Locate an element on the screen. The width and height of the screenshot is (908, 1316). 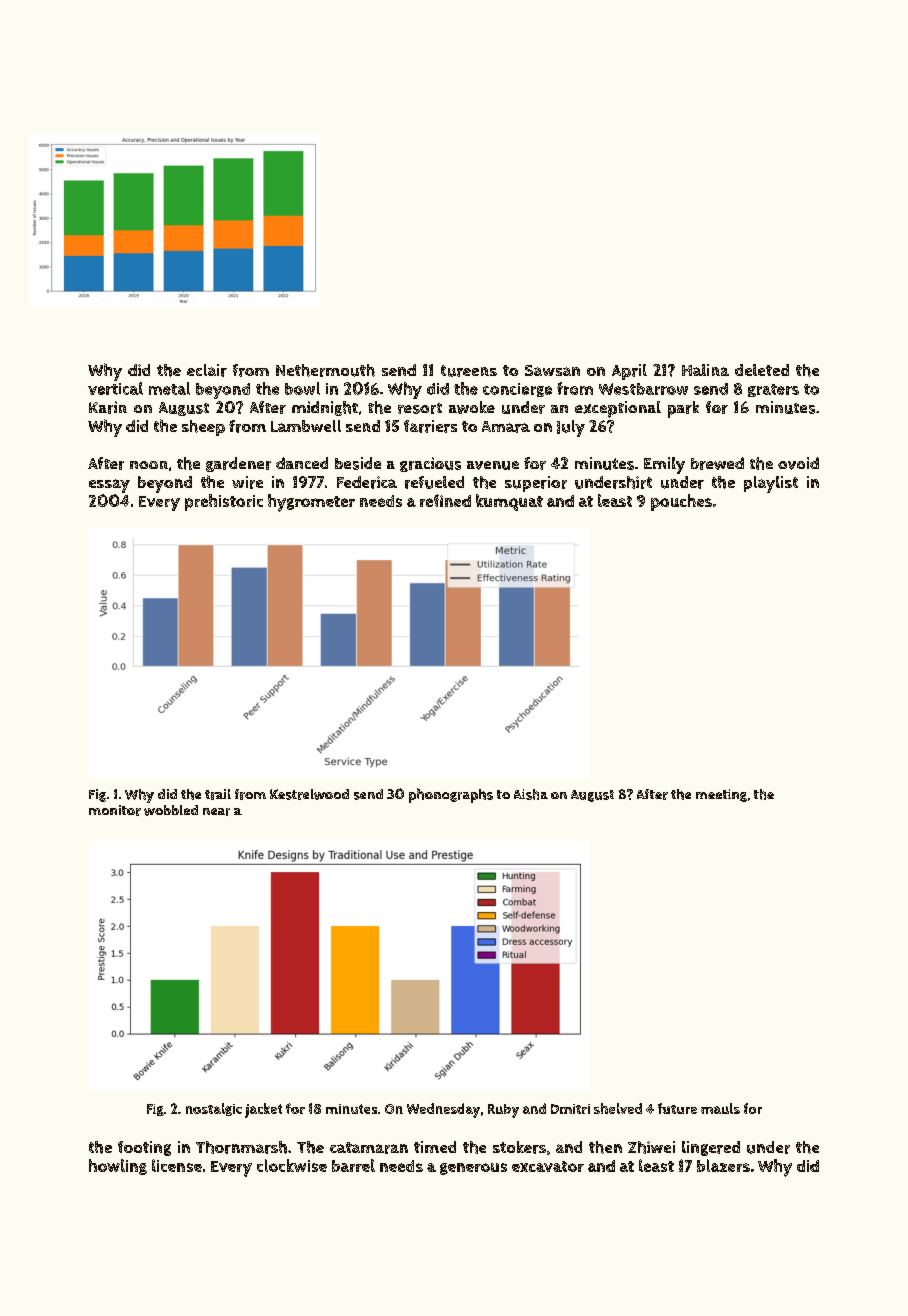
Aisha is located at coordinates (531, 794).
